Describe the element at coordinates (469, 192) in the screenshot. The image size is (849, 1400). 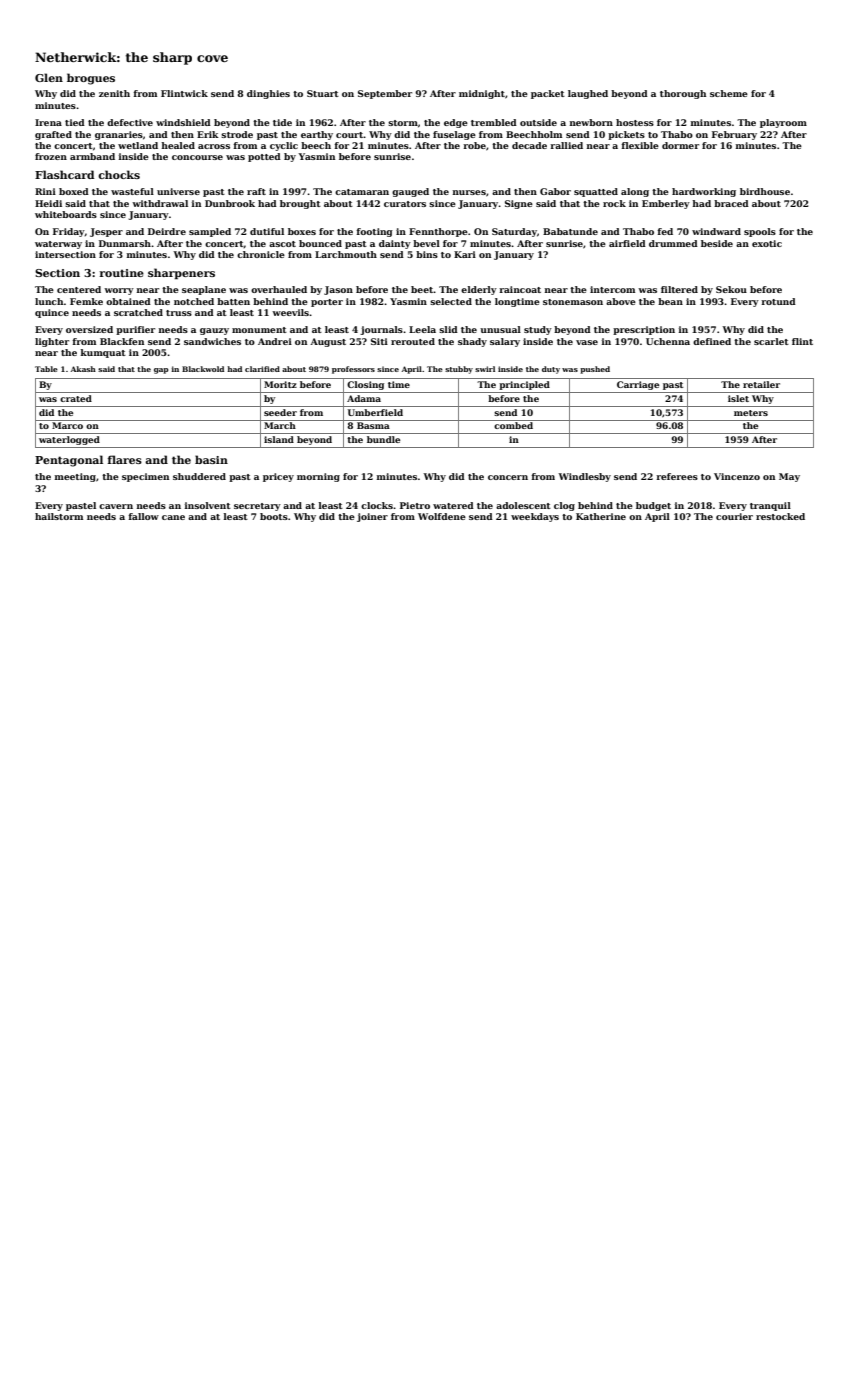
I see `nurses` at that location.
